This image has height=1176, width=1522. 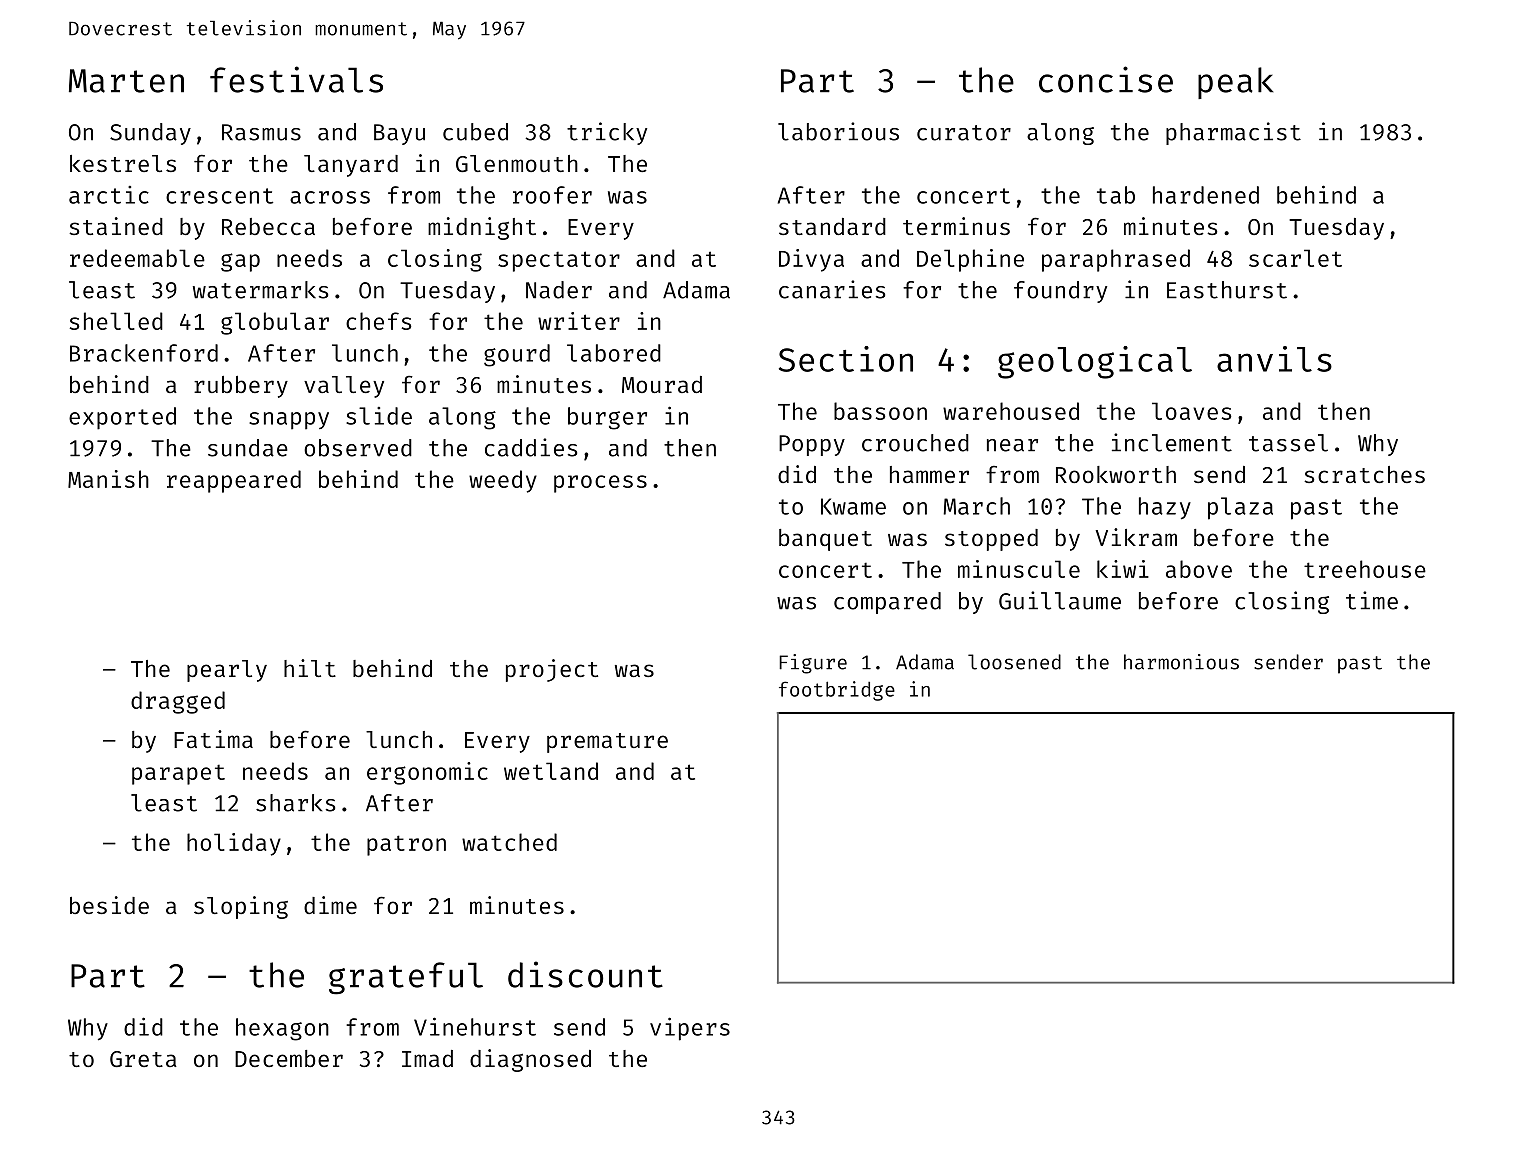 What do you see at coordinates (530, 1060) in the image?
I see `diagnosed` at bounding box center [530, 1060].
